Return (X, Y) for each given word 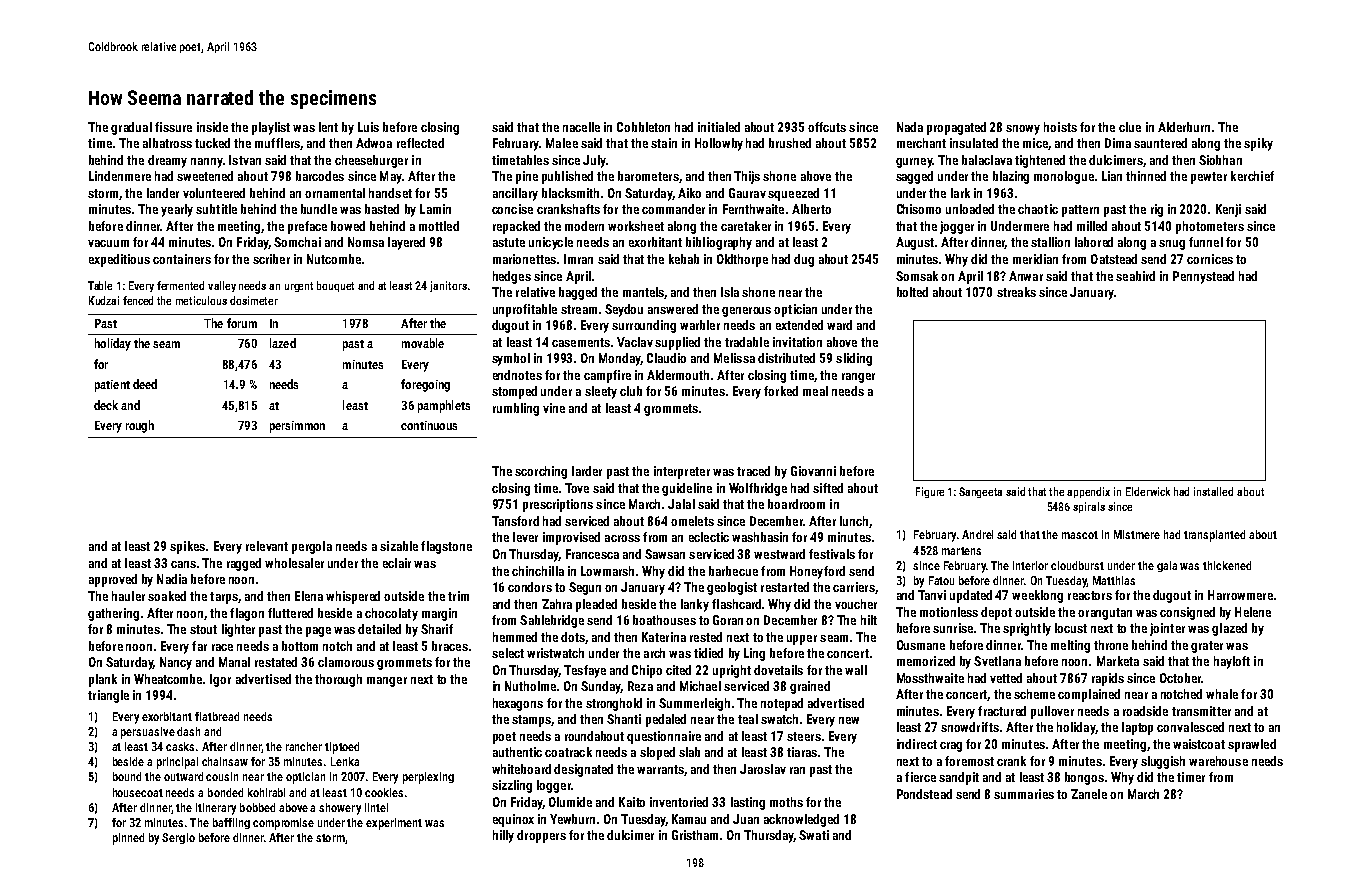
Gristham (695, 835)
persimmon (297, 427)
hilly (503, 836)
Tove (577, 488)
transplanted (1214, 536)
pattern (1080, 211)
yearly (177, 210)
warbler (700, 325)
